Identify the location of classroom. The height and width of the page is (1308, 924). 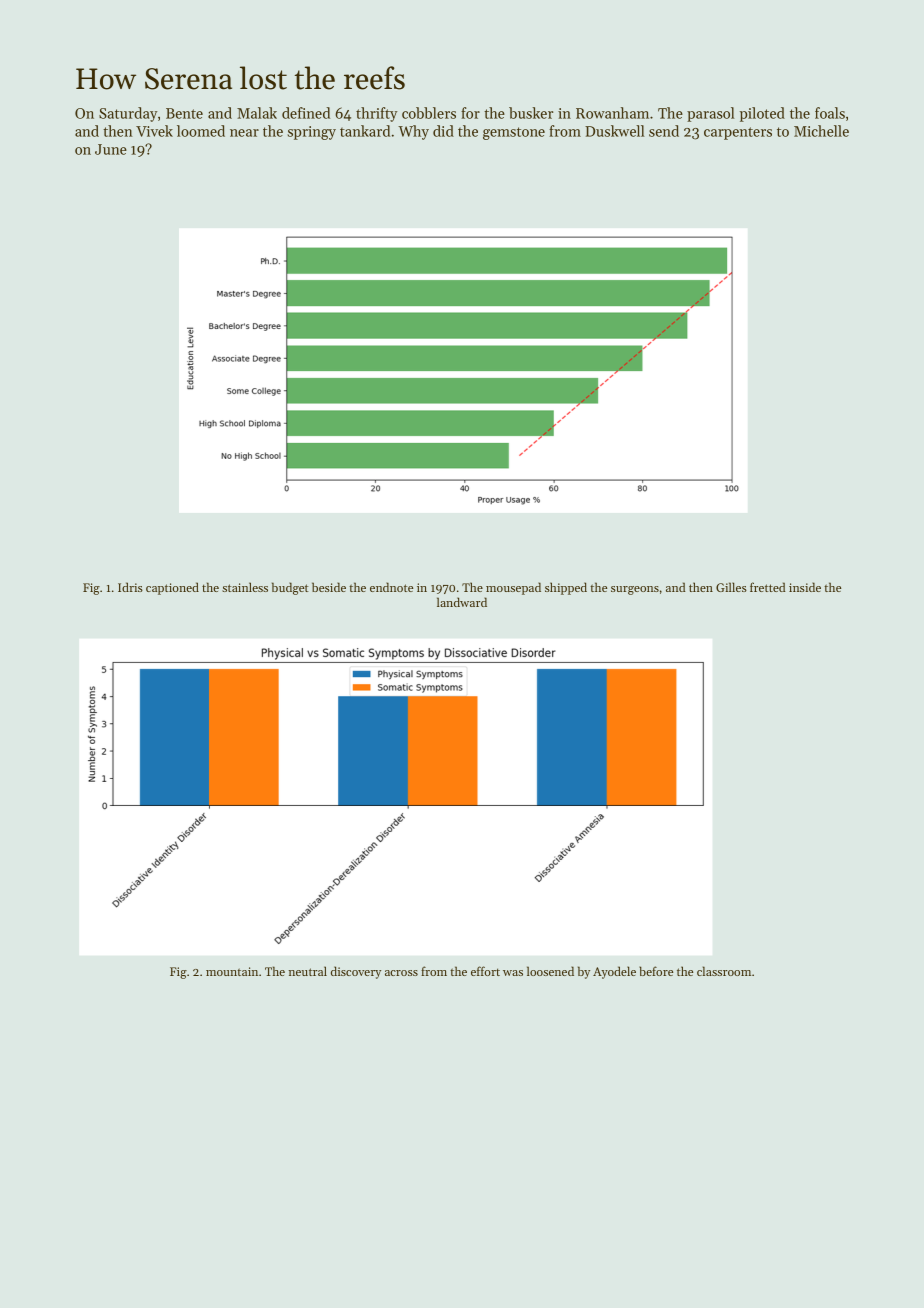
(724, 971).
